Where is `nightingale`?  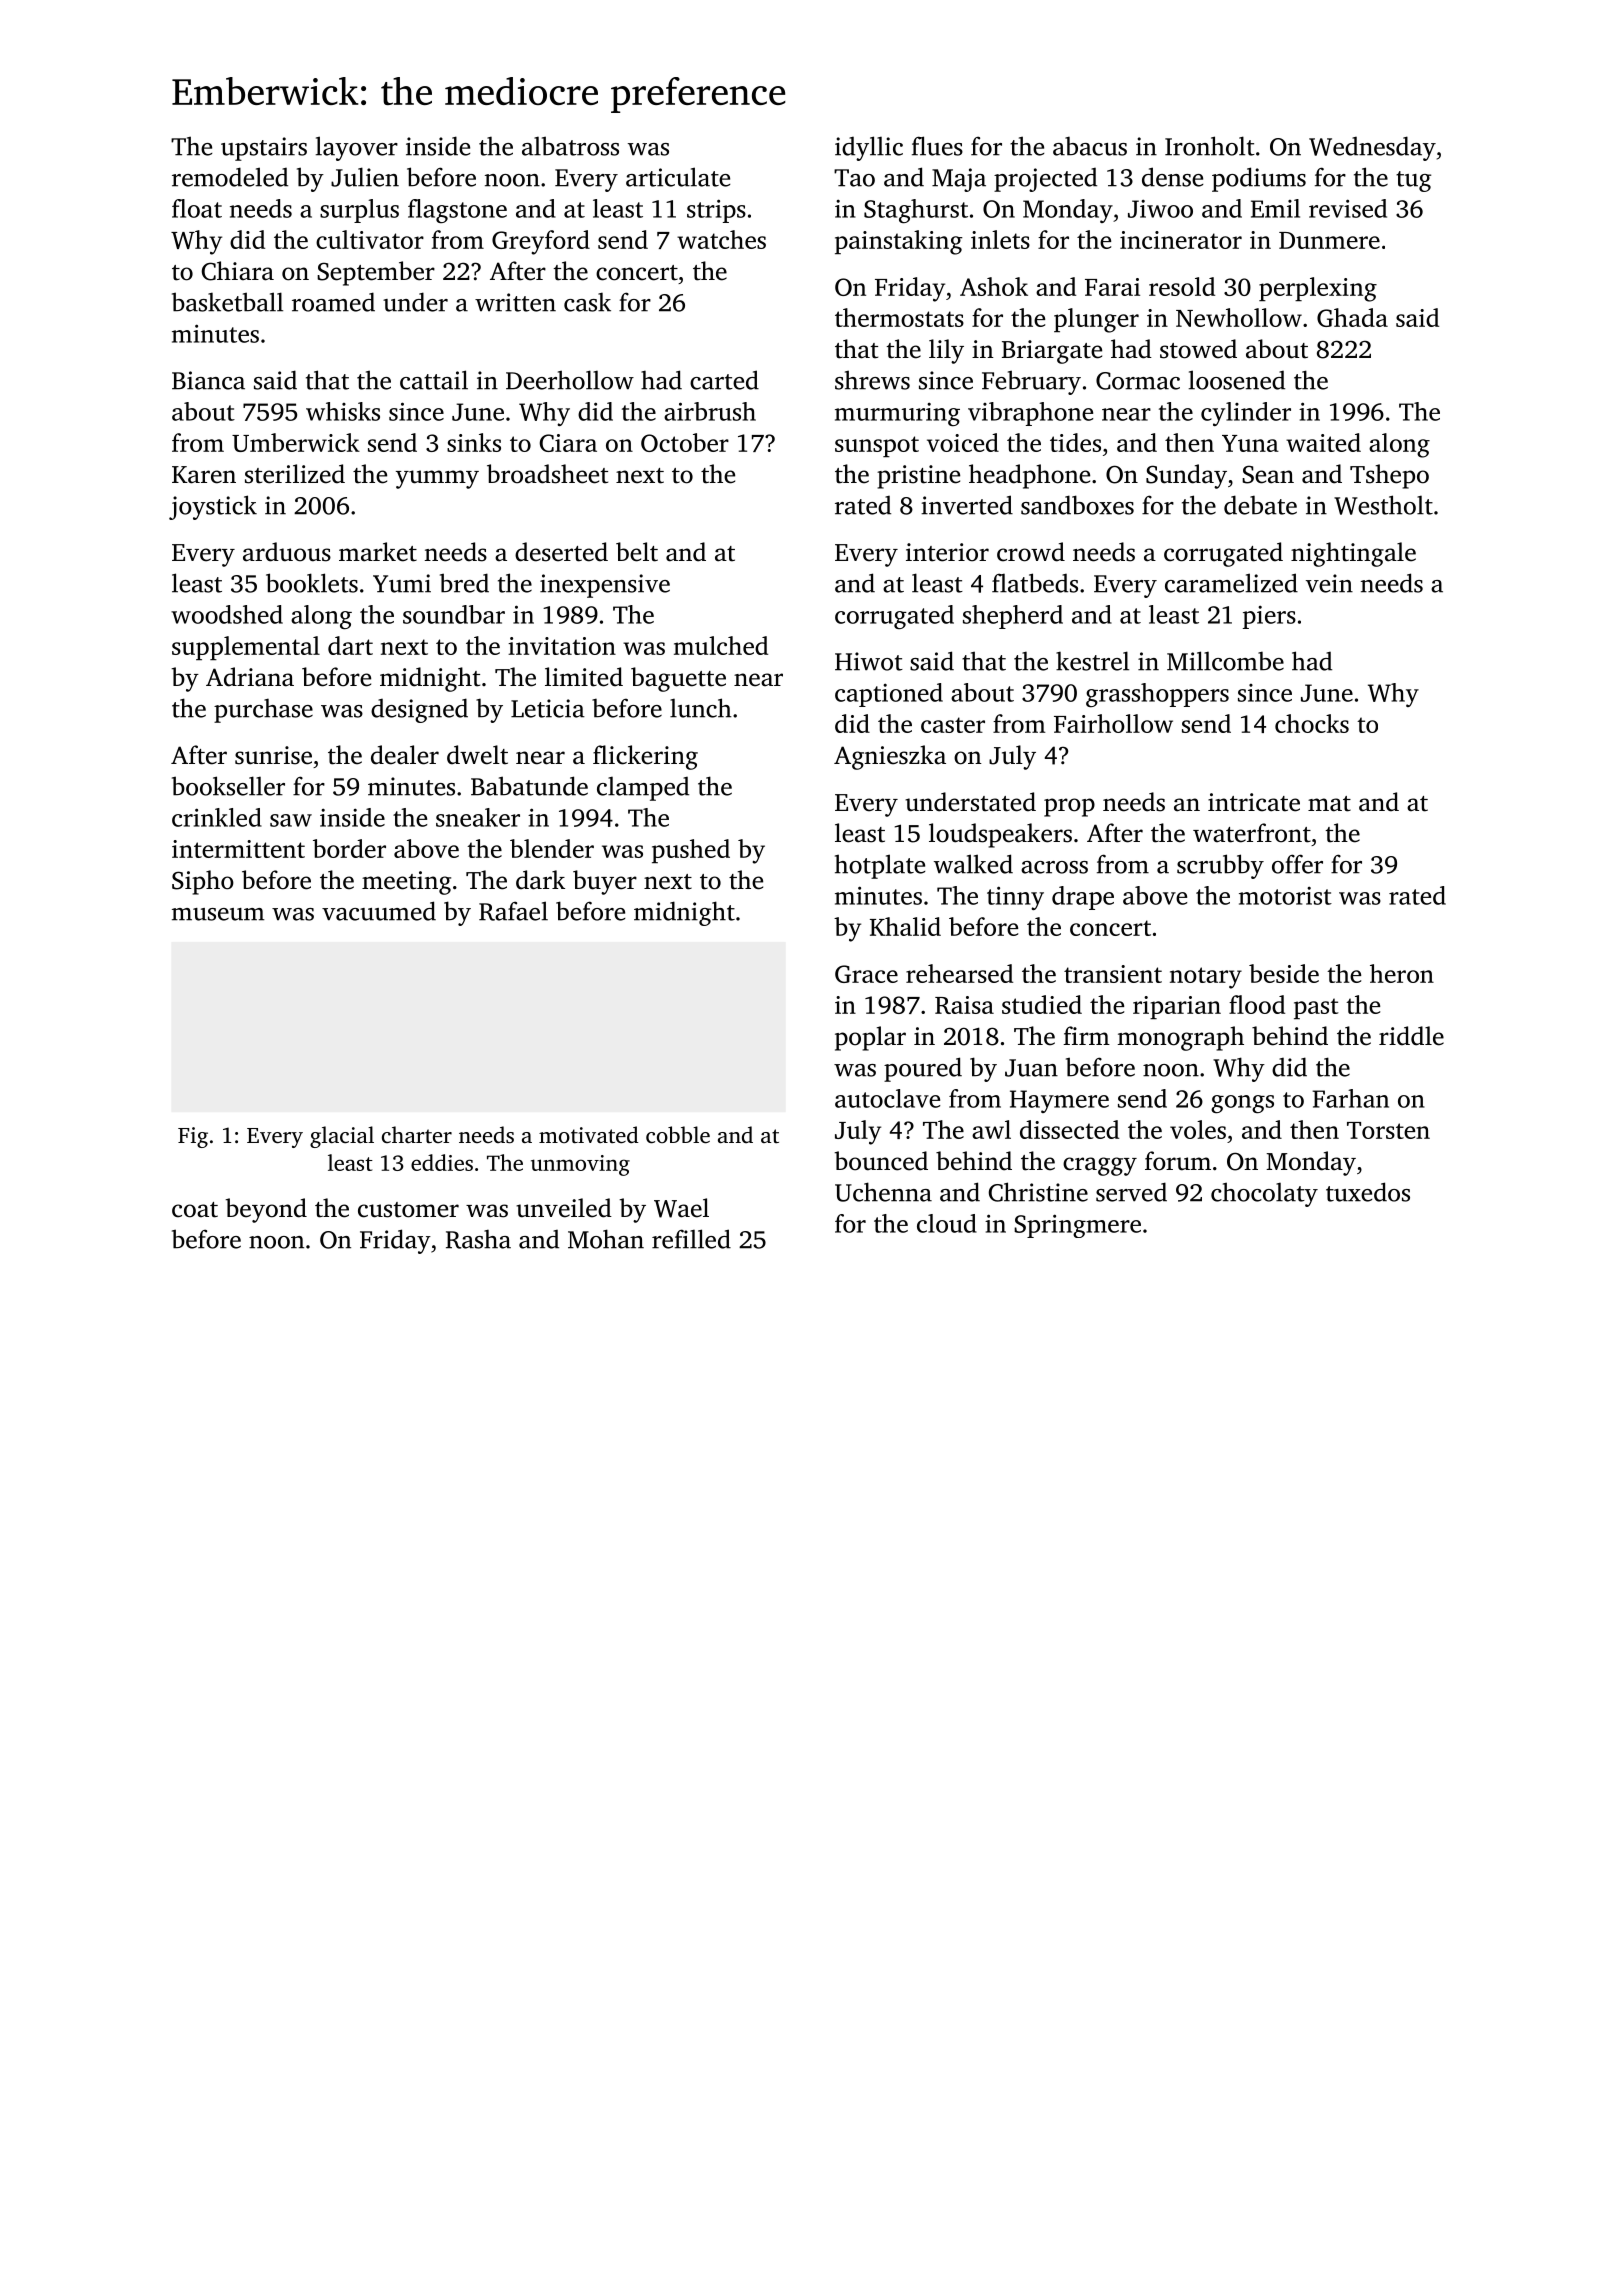 nightingale is located at coordinates (1353, 554).
